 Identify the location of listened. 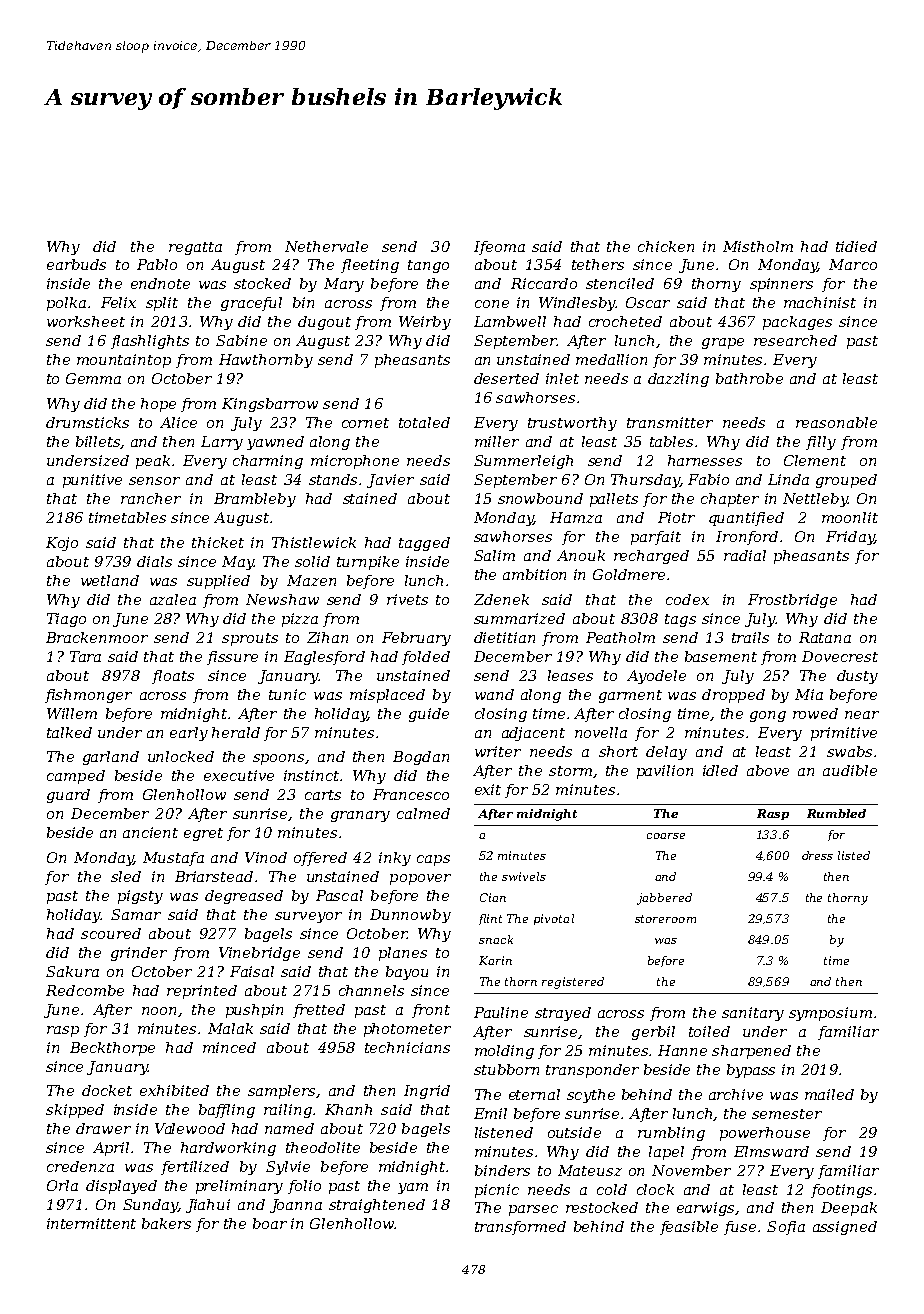
(504, 1132).
